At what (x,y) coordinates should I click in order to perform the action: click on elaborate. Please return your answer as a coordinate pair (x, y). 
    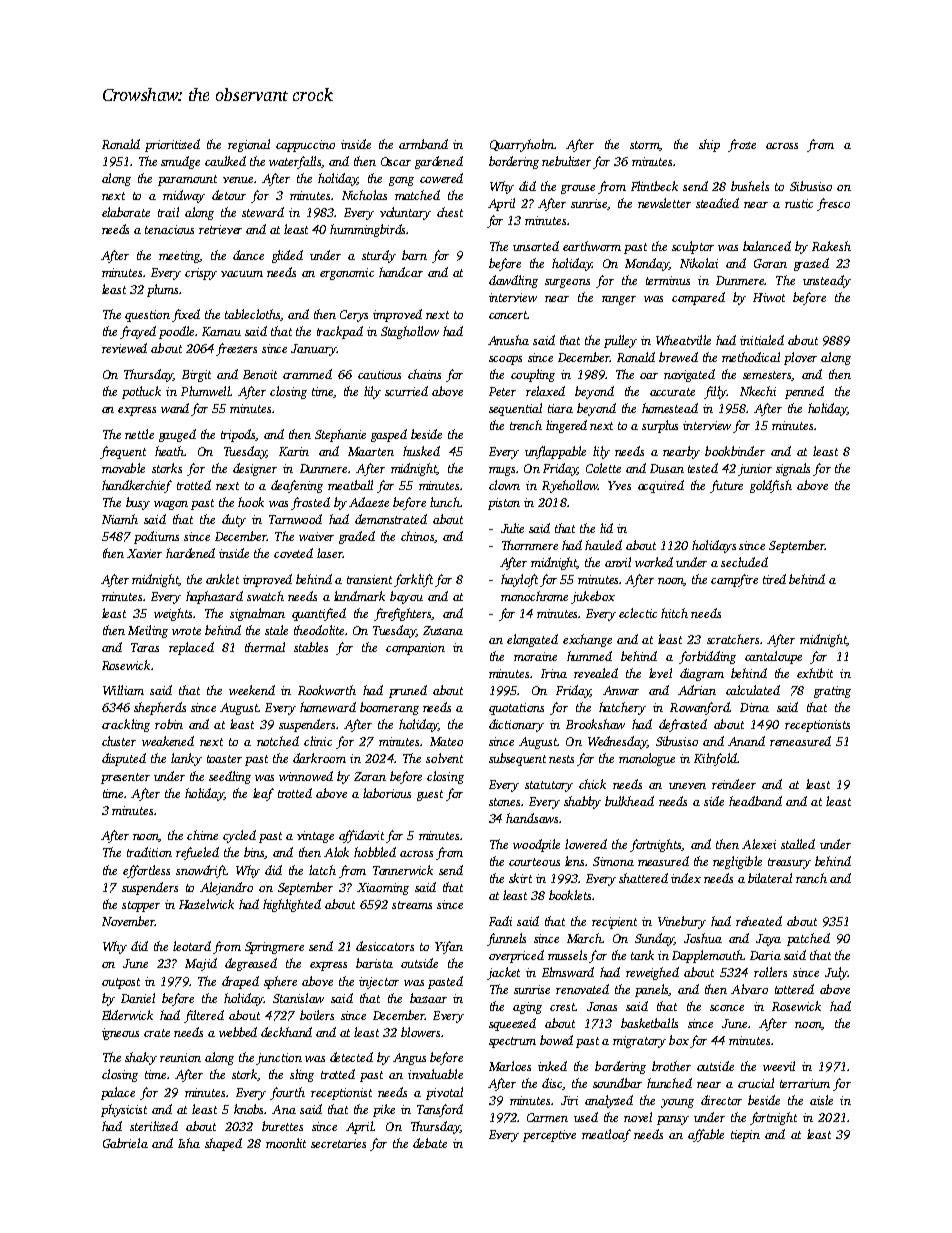
    Looking at the image, I should click on (126, 212).
